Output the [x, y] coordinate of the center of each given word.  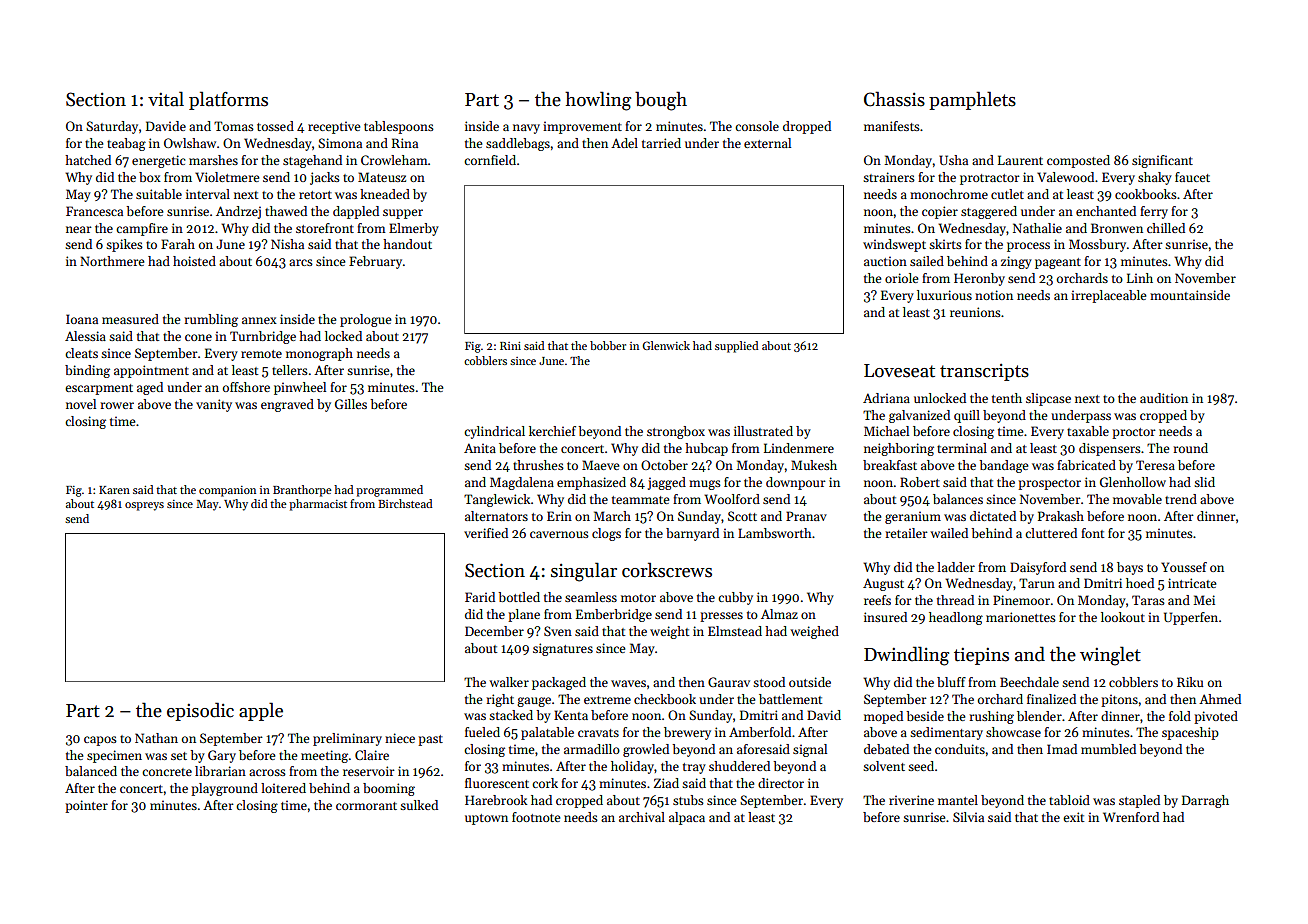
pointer [86, 806]
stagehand [312, 161]
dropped [807, 127]
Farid [480, 597]
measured [130, 319]
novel [81, 404]
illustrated [763, 431]
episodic [200, 711]
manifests [892, 126]
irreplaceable [1108, 296]
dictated [993, 516]
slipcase [1048, 399]
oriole [901, 278]
